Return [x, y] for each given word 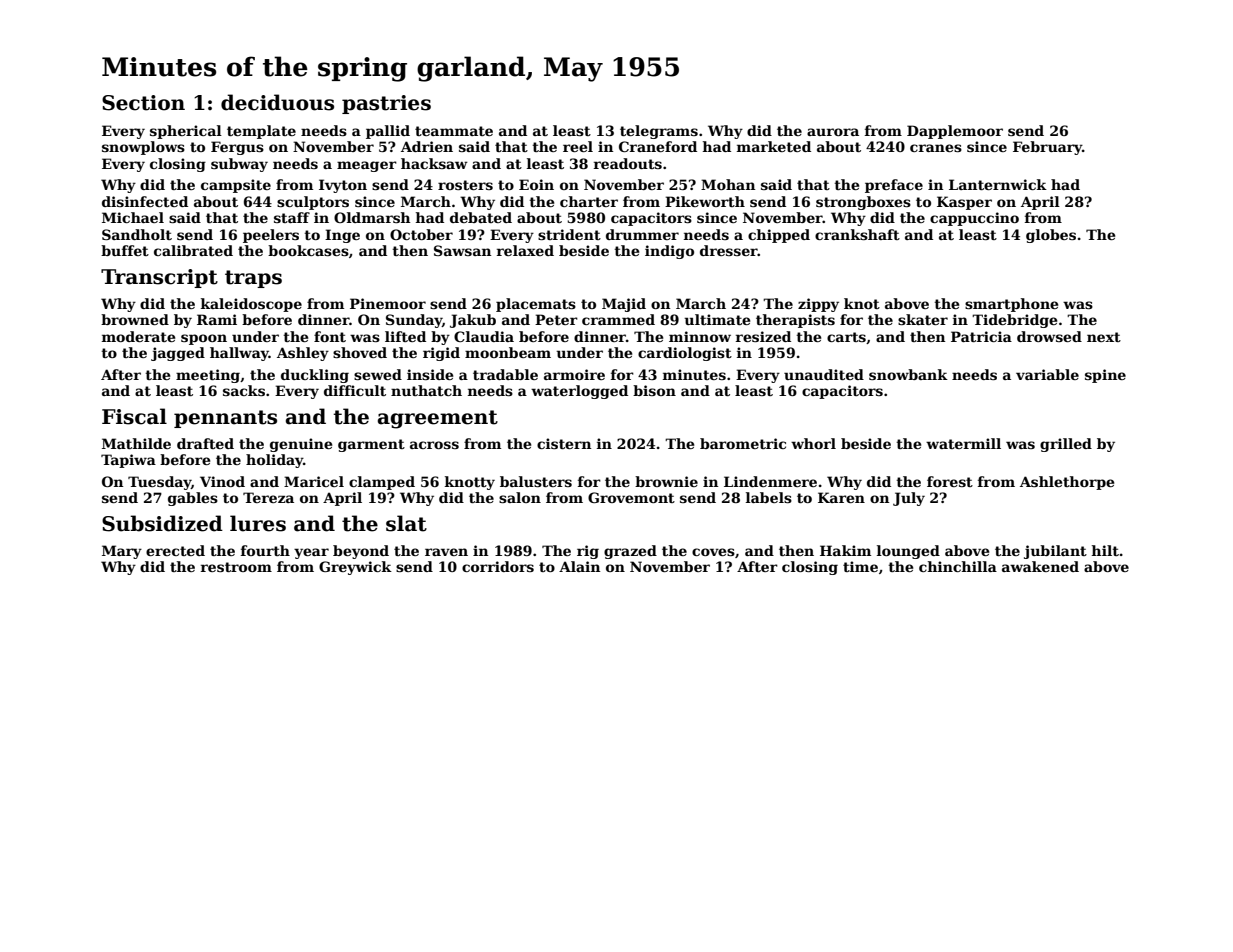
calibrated [193, 250]
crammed [618, 319]
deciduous [277, 102]
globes [1051, 236]
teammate [454, 131]
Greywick [355, 568]
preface [894, 186]
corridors [498, 566]
